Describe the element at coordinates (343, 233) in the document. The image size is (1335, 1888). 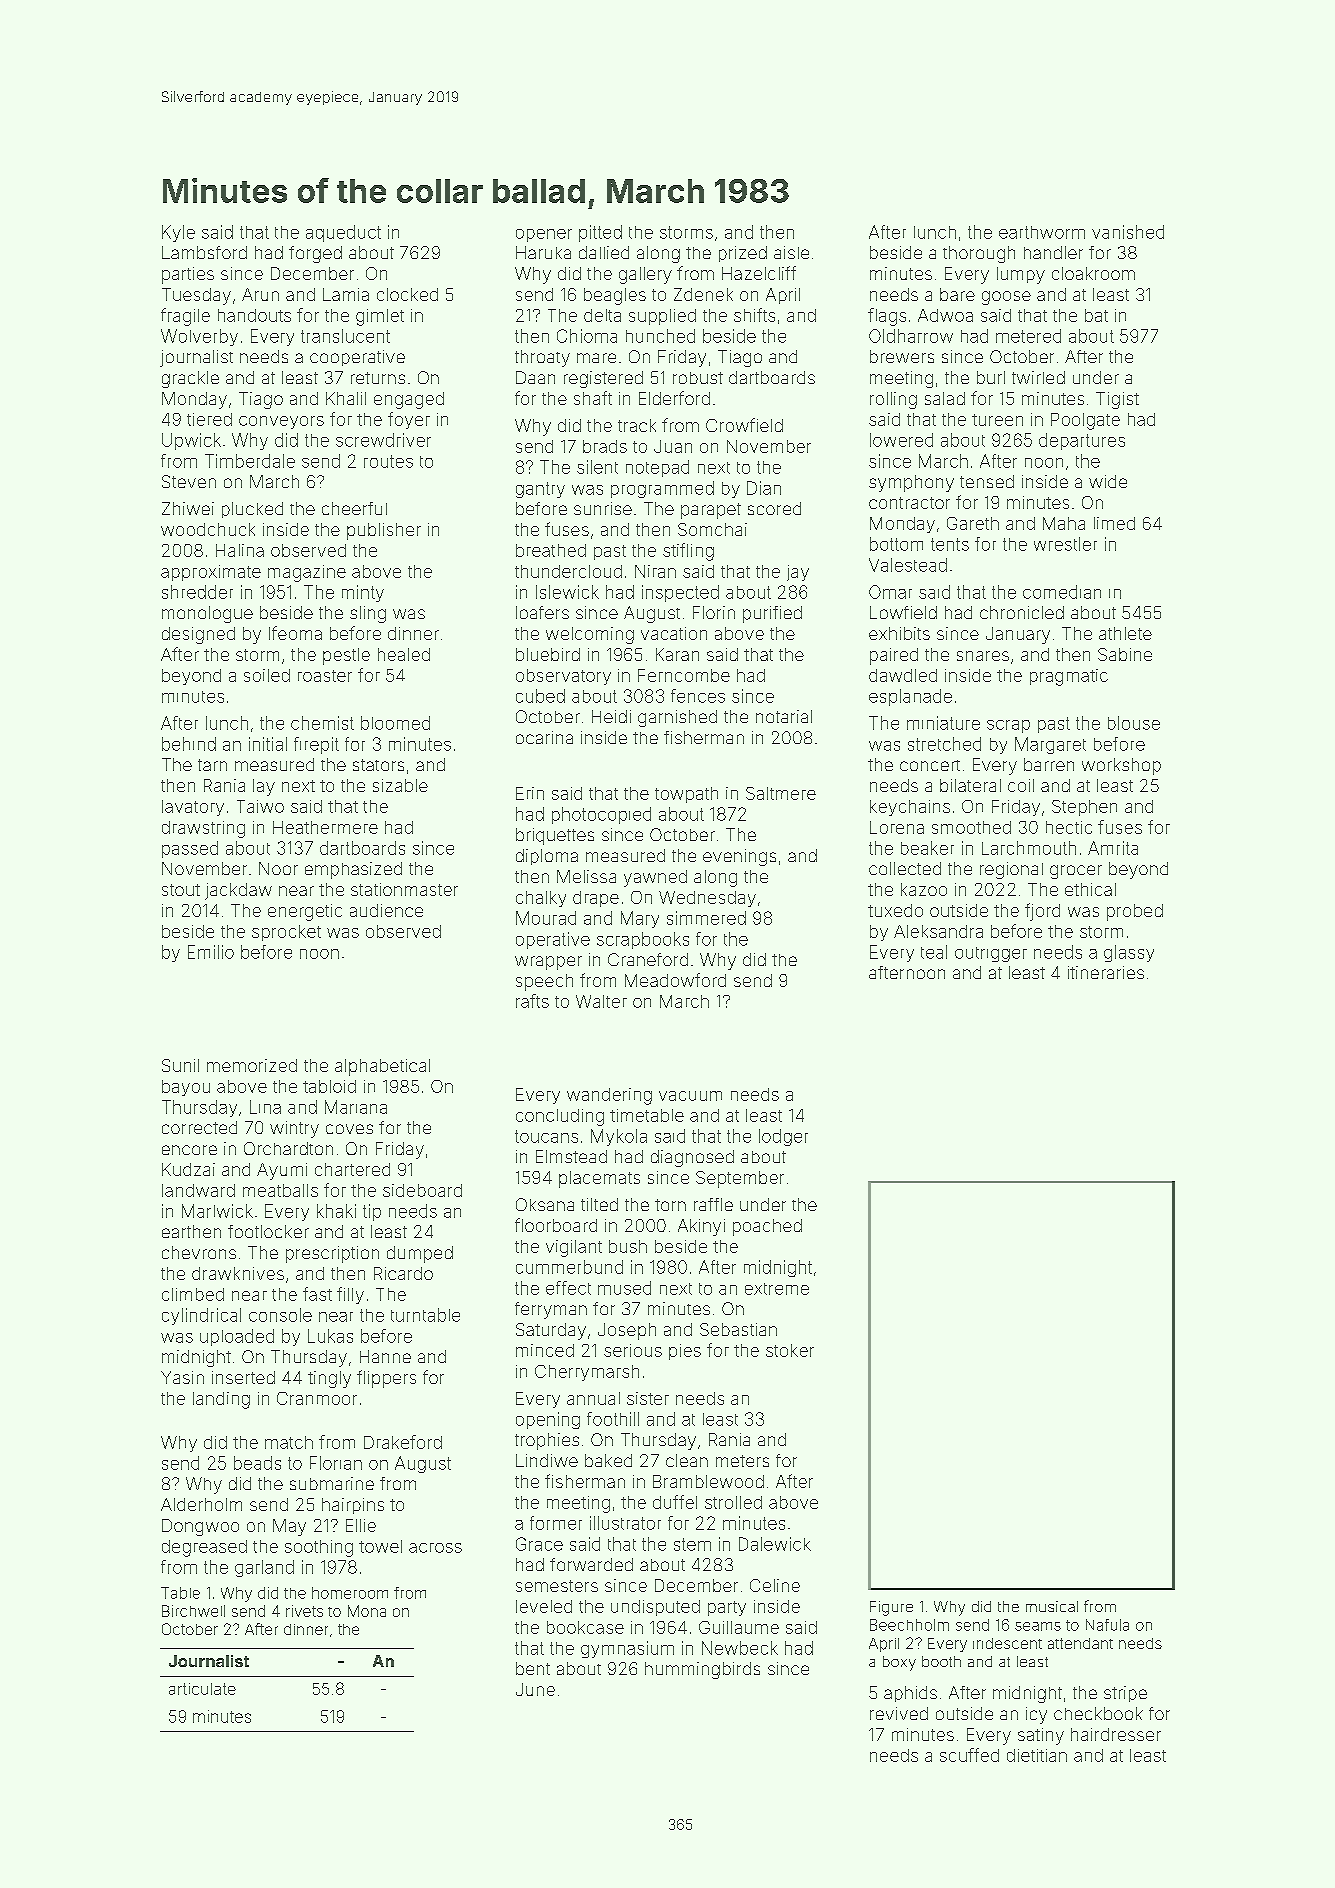
I see `aqueduct` at that location.
